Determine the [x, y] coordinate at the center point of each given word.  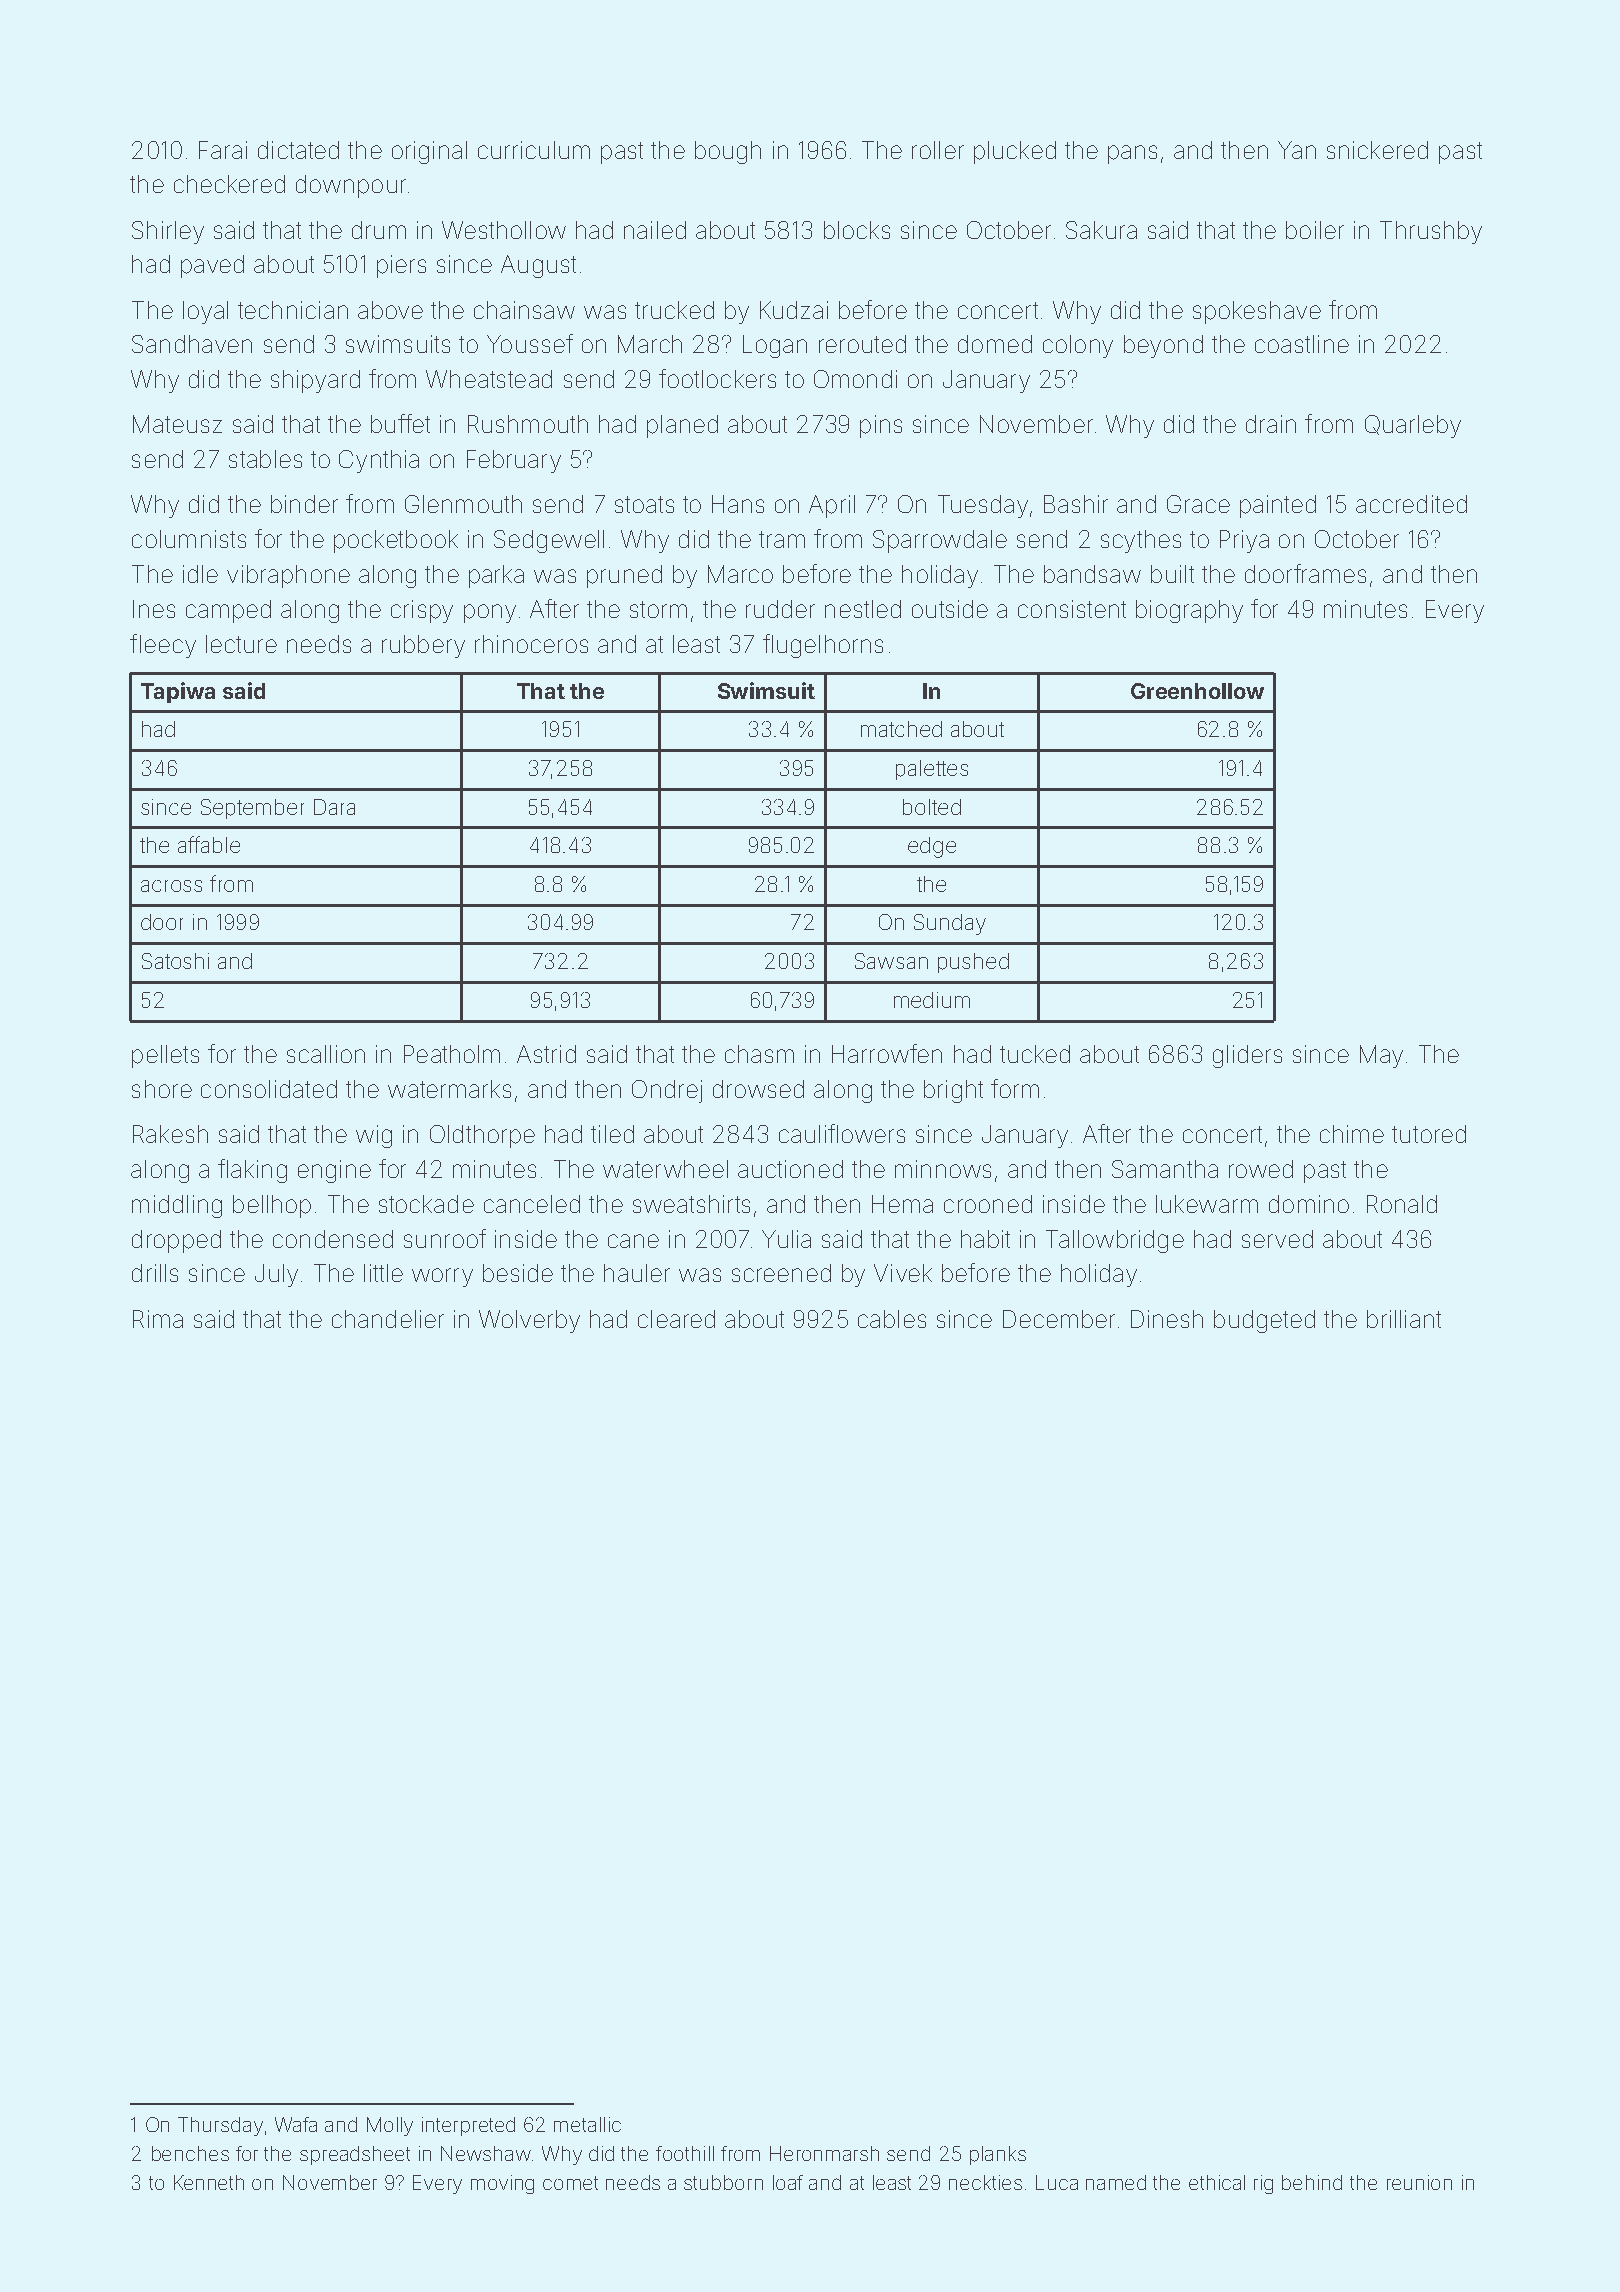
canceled [532, 1204]
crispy [422, 611]
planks [998, 2155]
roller [938, 150]
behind [1312, 2182]
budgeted [1264, 1321]
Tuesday [983, 506]
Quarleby [1413, 426]
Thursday [220, 2126]
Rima [158, 1319]
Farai [223, 150]
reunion [1419, 2182]
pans [1132, 154]
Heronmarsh [824, 2153]
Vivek [903, 1273]
